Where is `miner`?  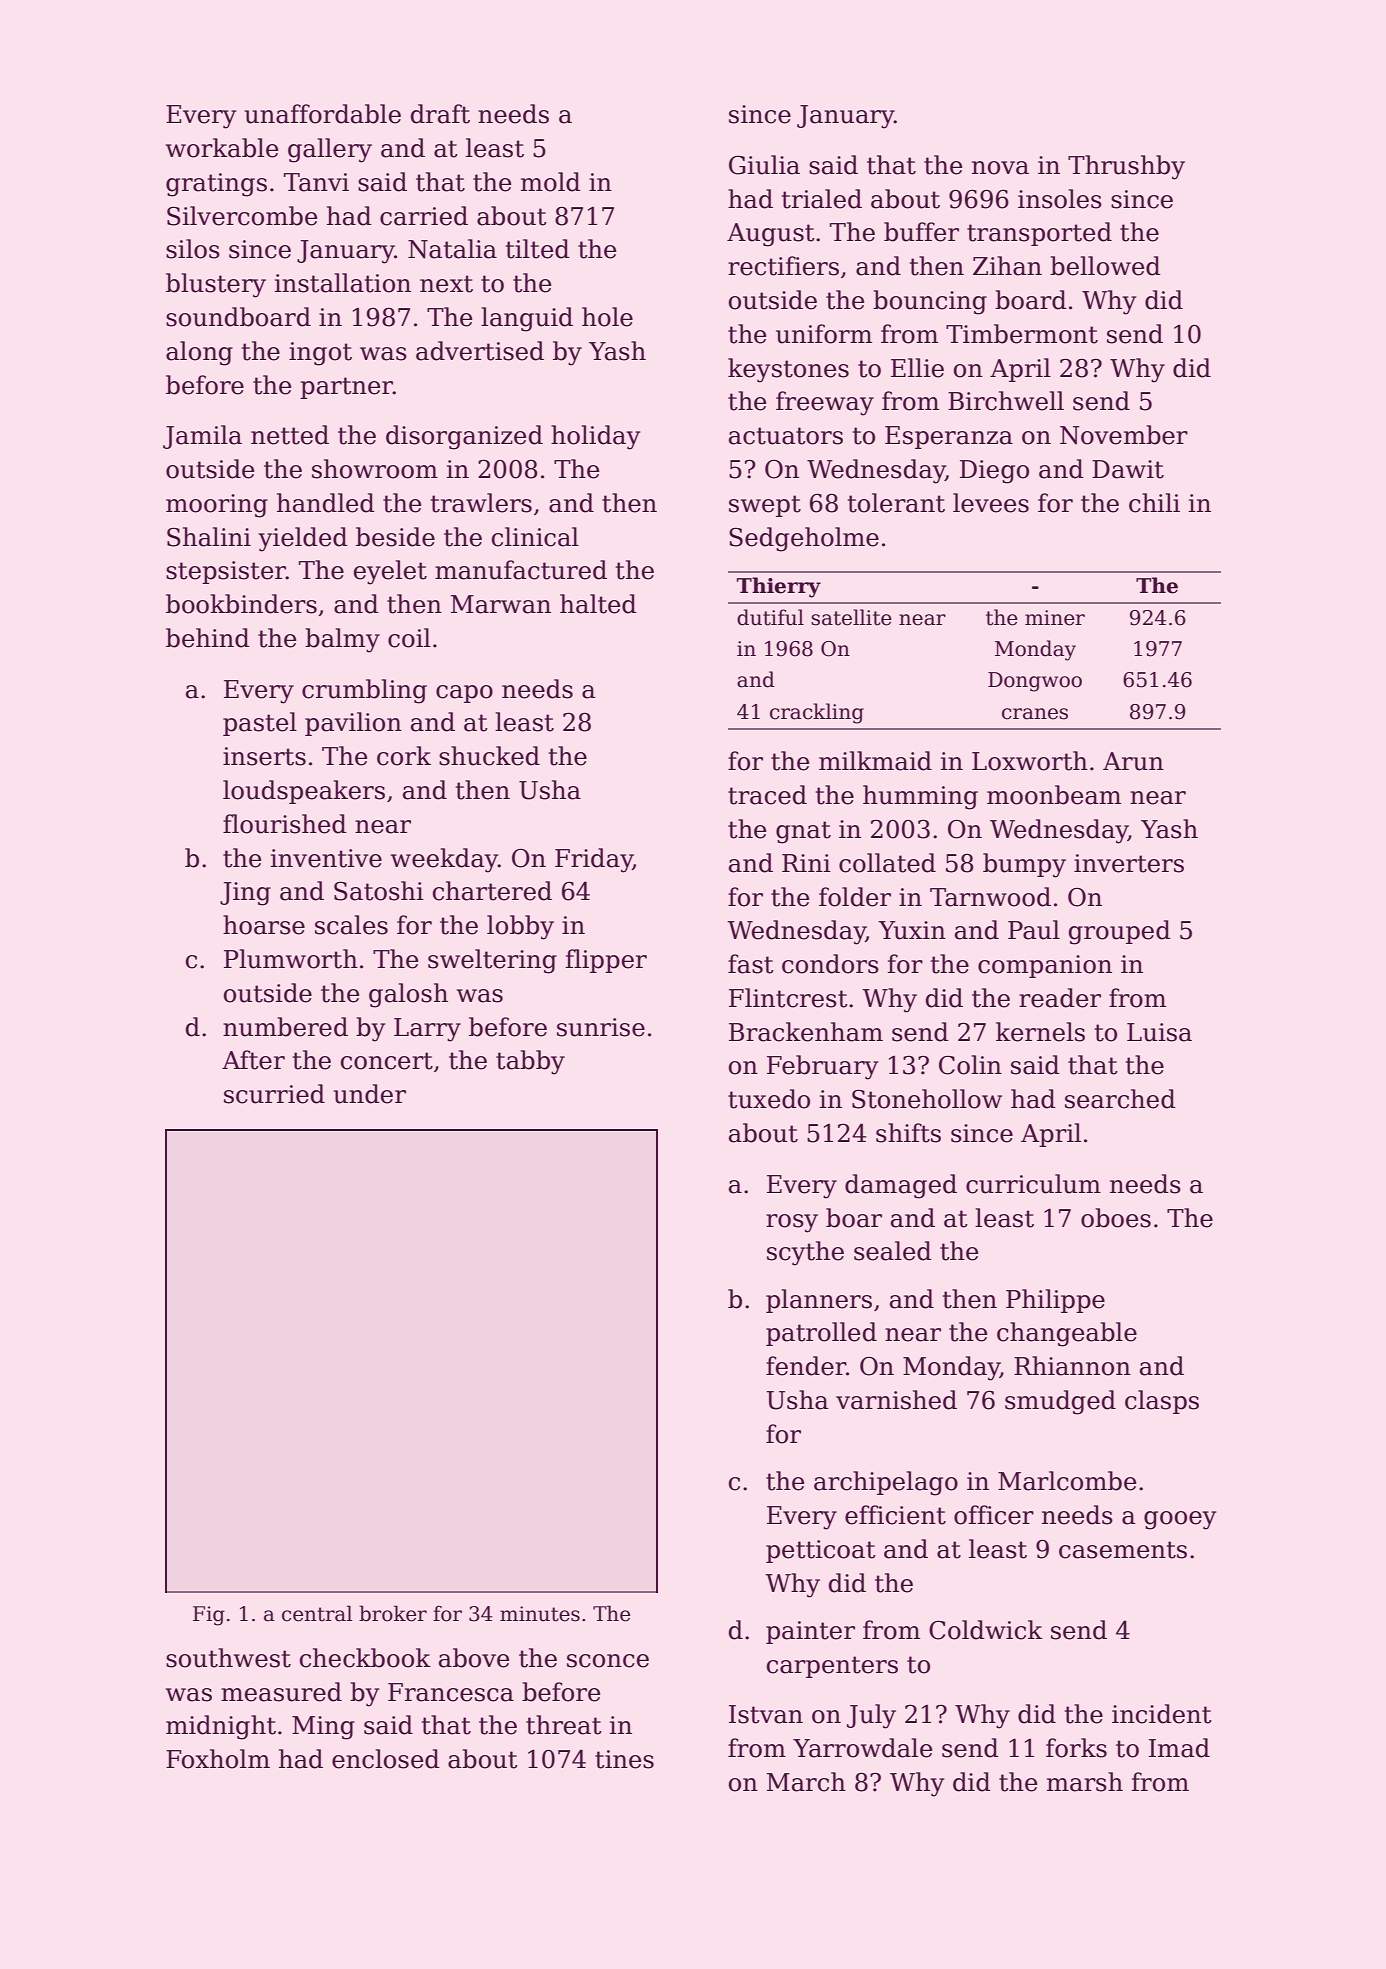
miner is located at coordinates (1055, 618).
